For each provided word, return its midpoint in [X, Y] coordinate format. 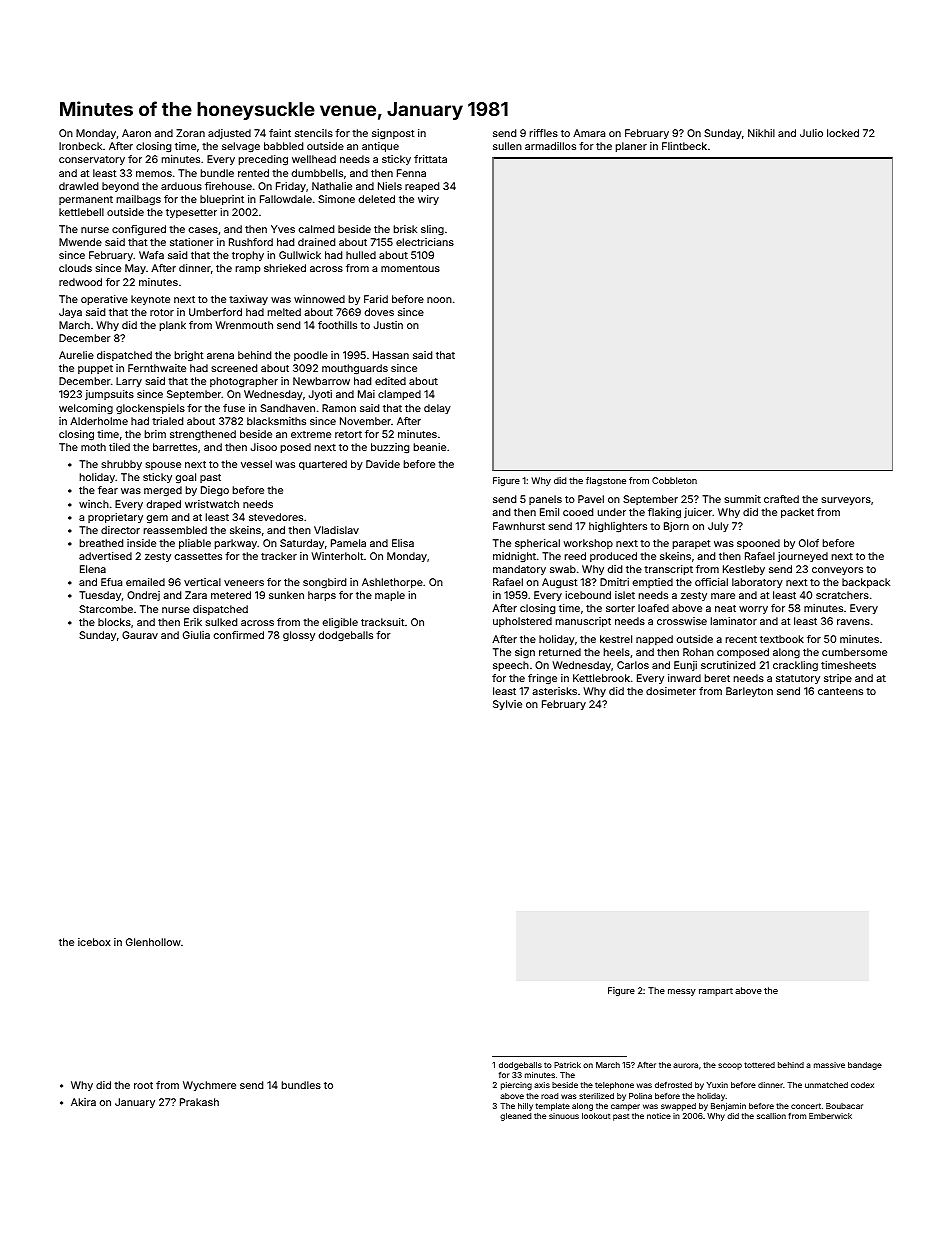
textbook [782, 639]
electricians [425, 242]
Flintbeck [684, 146]
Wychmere [209, 1086]
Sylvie [507, 705]
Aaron [136, 133]
